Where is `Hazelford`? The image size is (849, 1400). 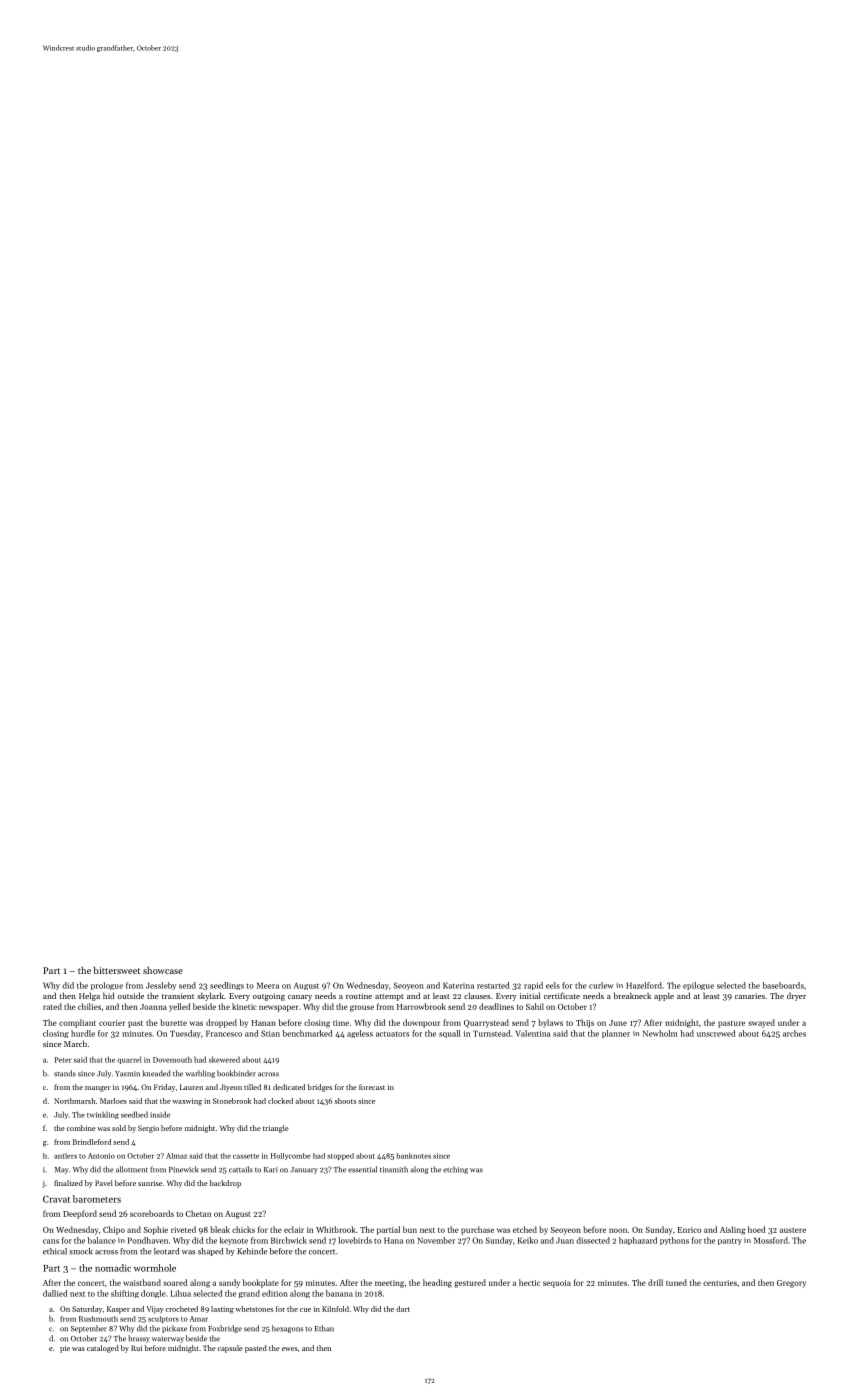 Hazelford is located at coordinates (644, 985).
